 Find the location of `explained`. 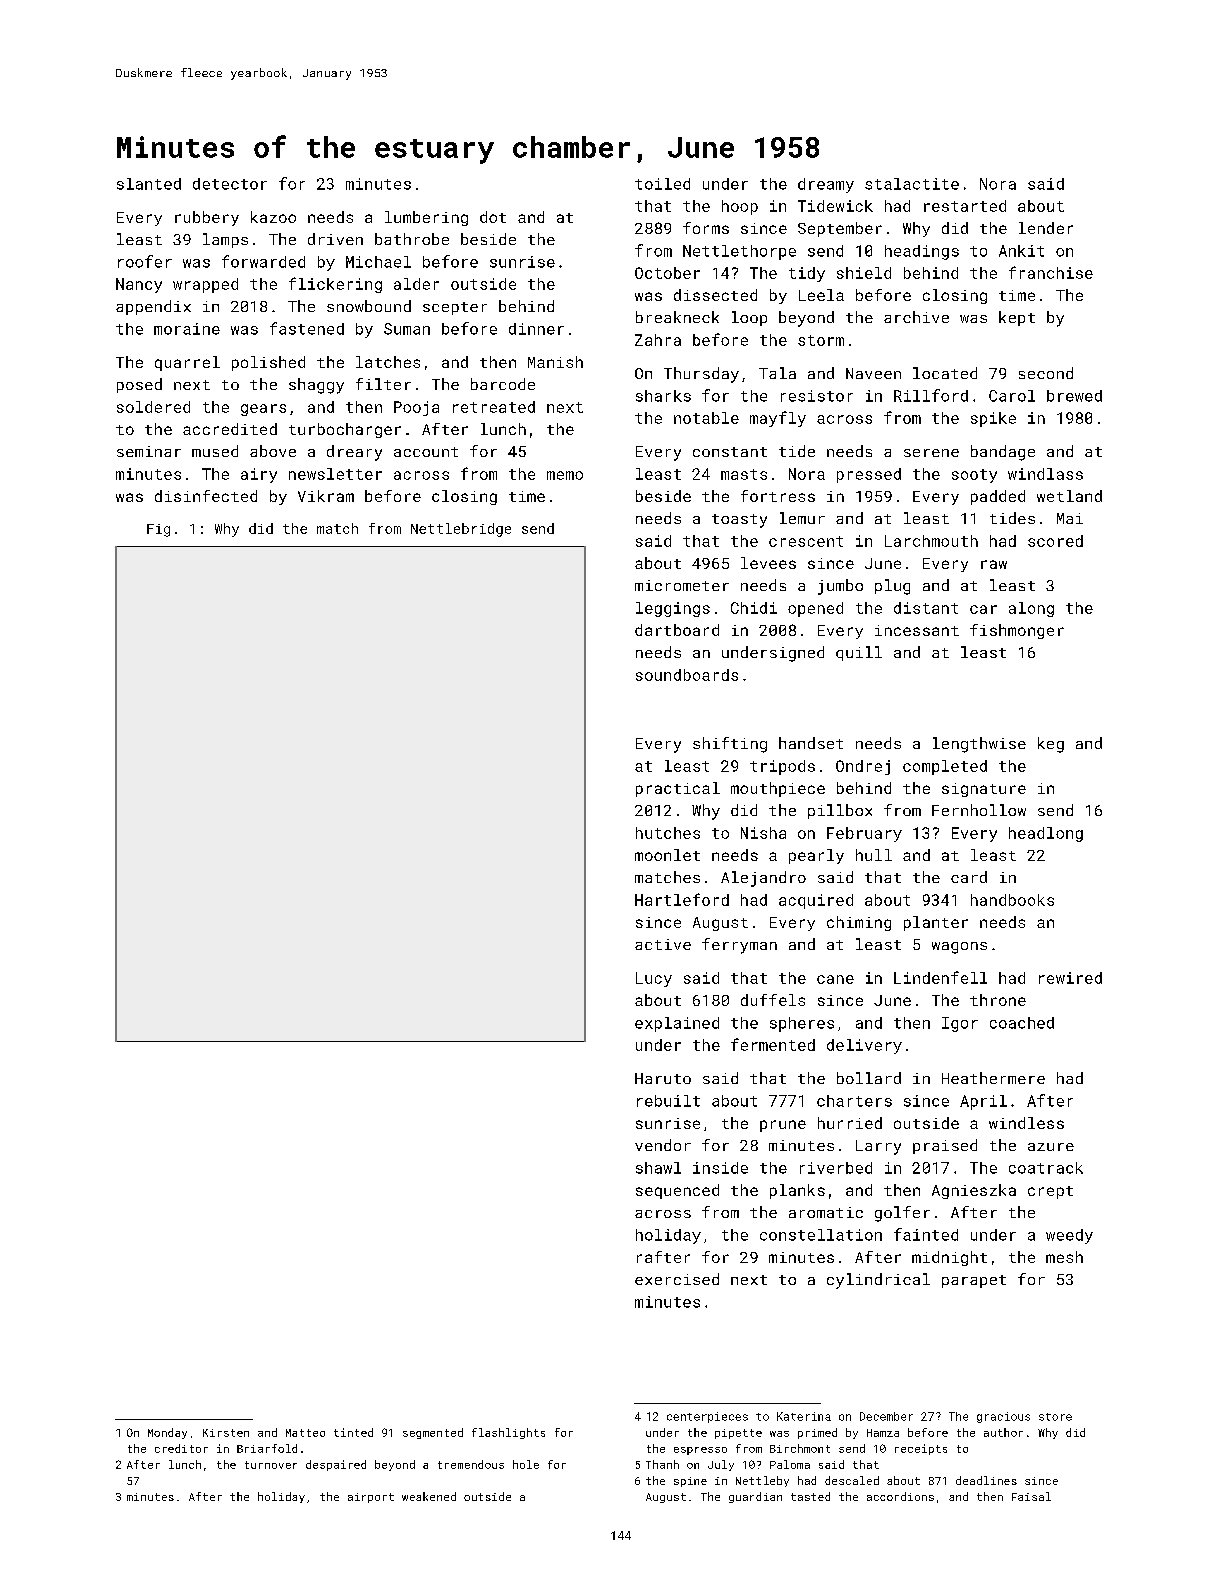

explained is located at coordinates (677, 1024).
